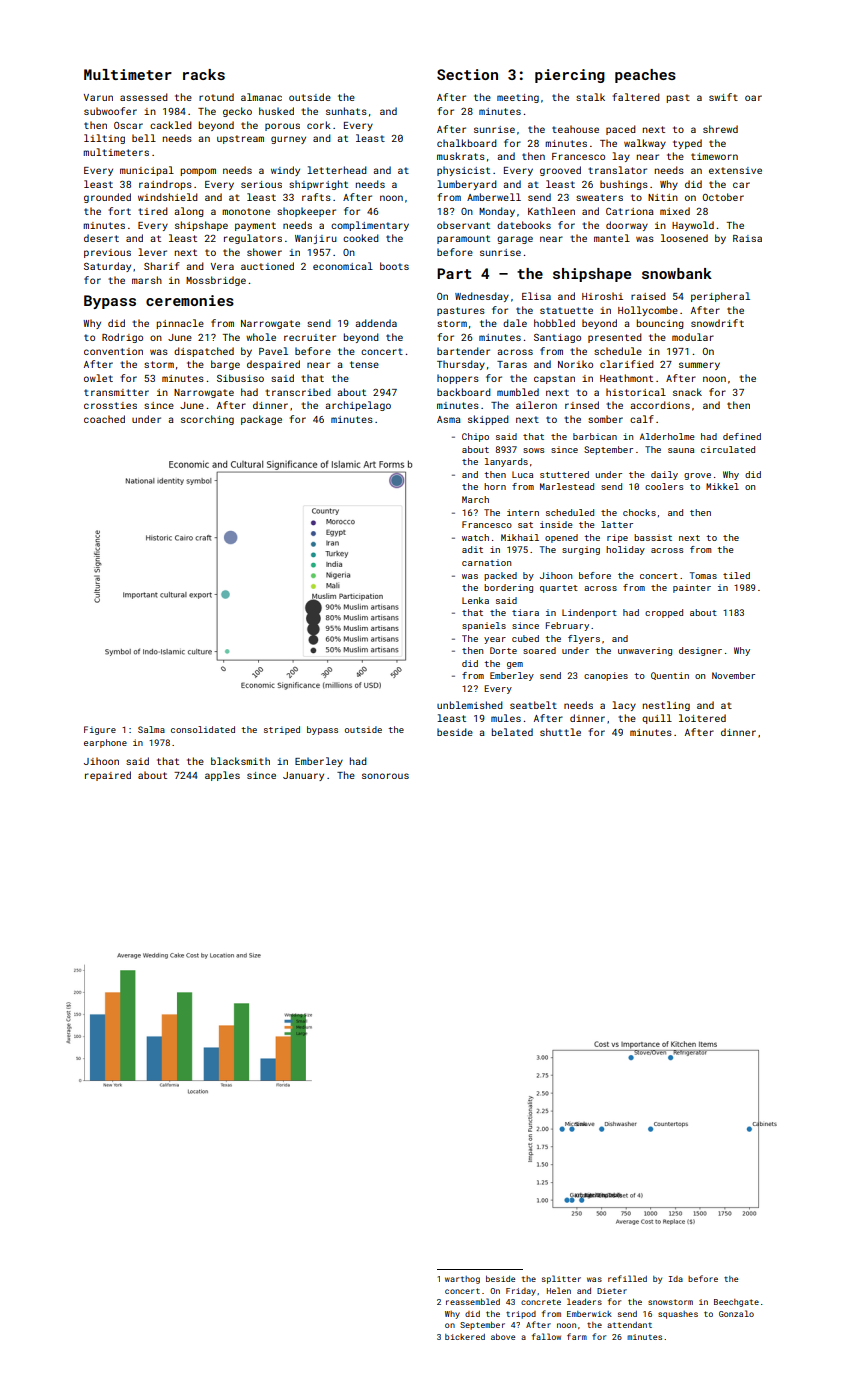 This screenshot has width=849, height=1400. Describe the element at coordinates (207, 420) in the screenshot. I see `scorching` at that location.
